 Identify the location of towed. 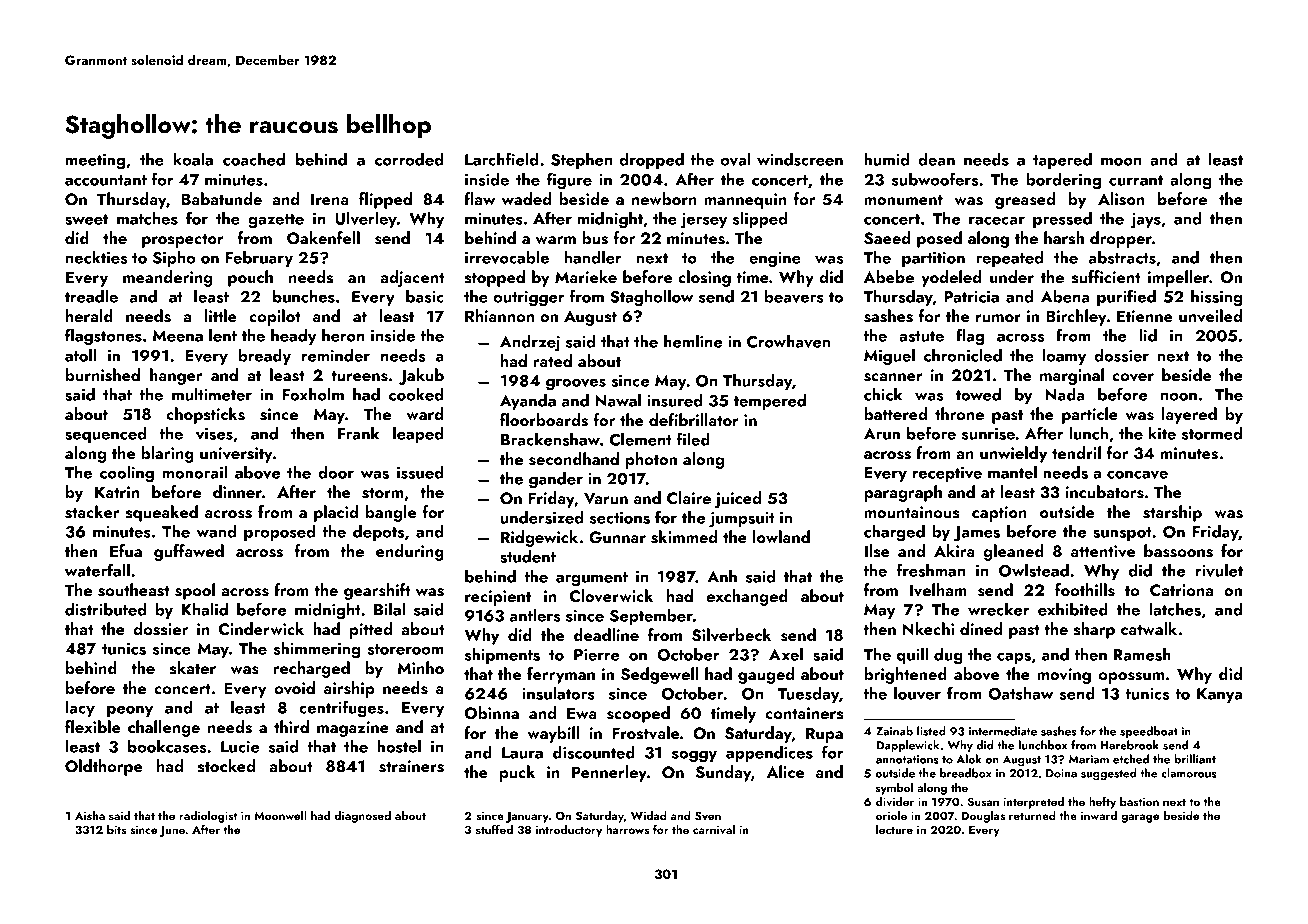
(978, 394).
